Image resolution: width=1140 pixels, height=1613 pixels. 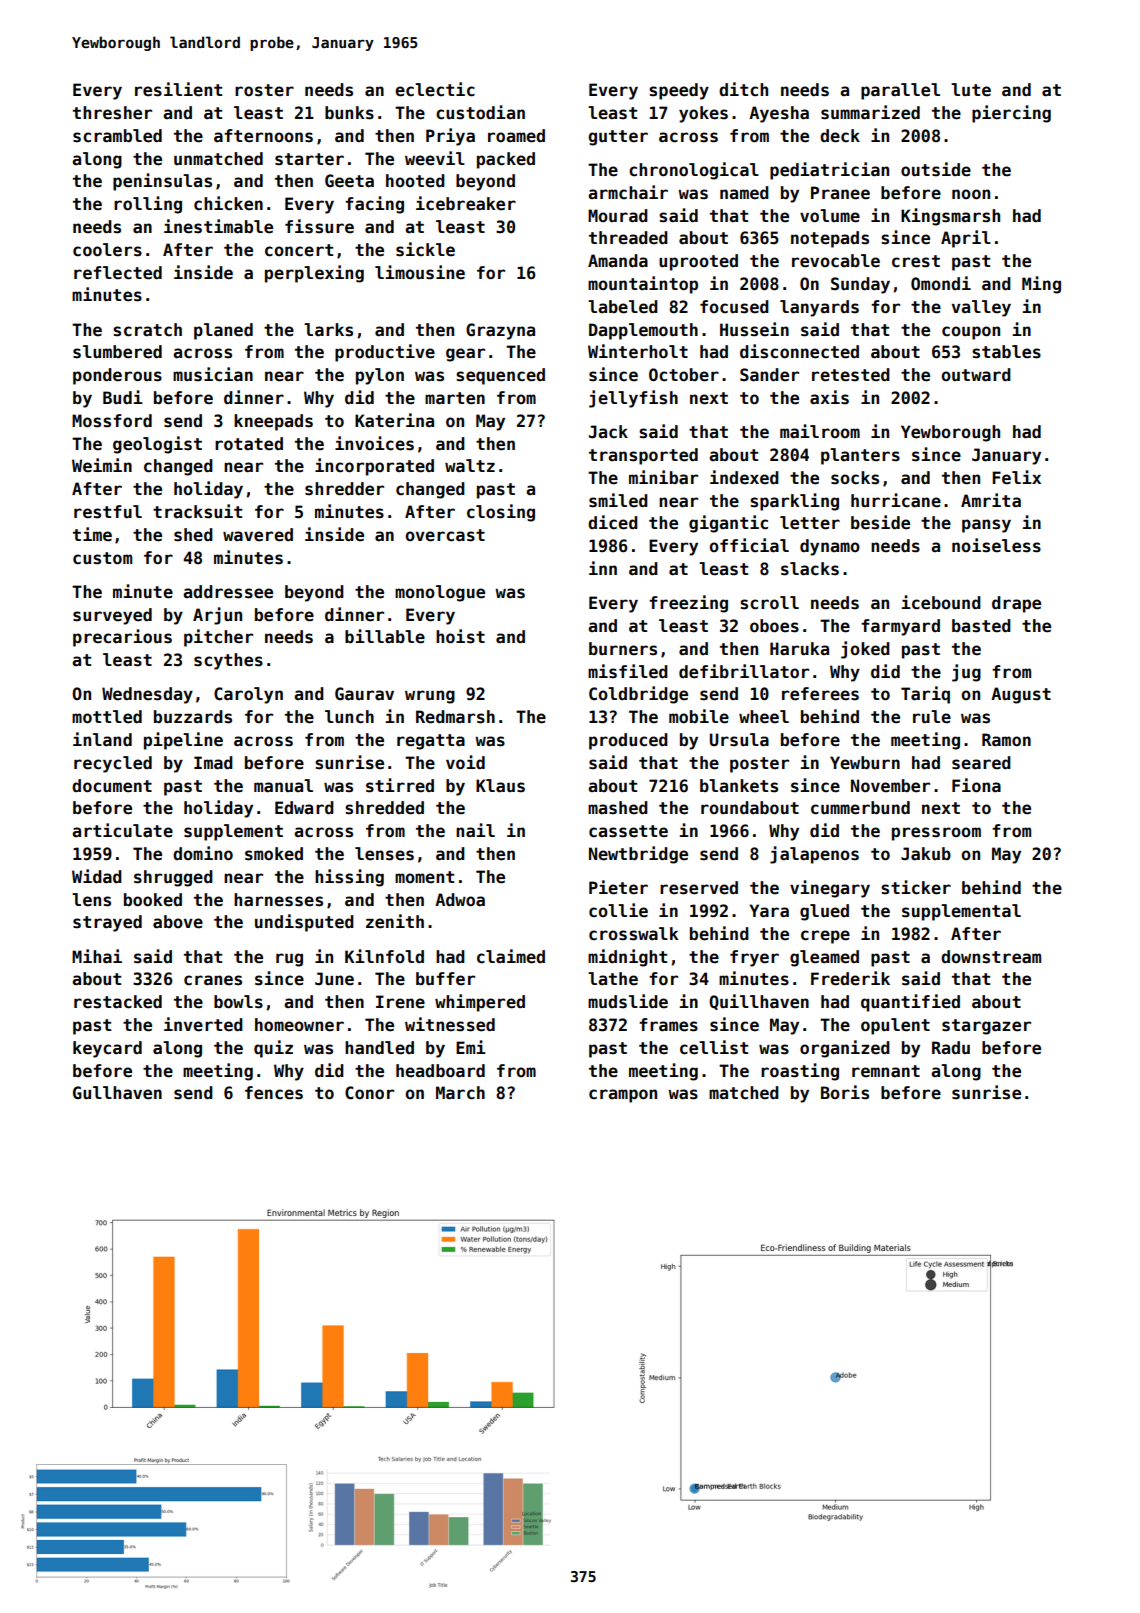 I want to click on scythes, so click(x=228, y=661).
